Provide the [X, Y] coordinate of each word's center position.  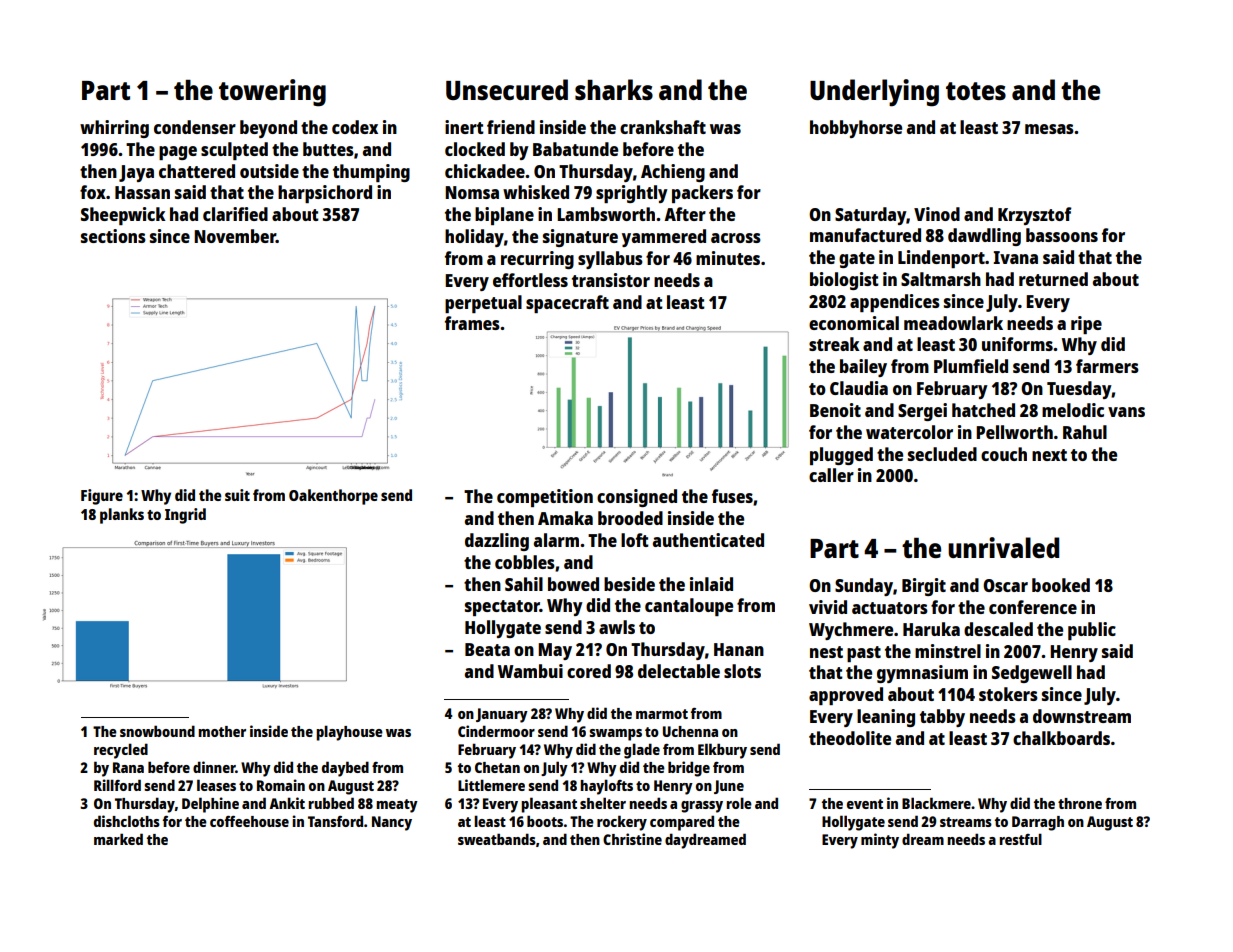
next [1049, 455]
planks [122, 516]
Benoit [835, 410]
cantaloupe [689, 607]
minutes [728, 258]
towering [272, 93]
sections [113, 236]
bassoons [1062, 235]
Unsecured [507, 89]
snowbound [157, 731]
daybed [345, 769]
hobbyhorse [856, 129]
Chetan [497, 767]
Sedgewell [1032, 674]
